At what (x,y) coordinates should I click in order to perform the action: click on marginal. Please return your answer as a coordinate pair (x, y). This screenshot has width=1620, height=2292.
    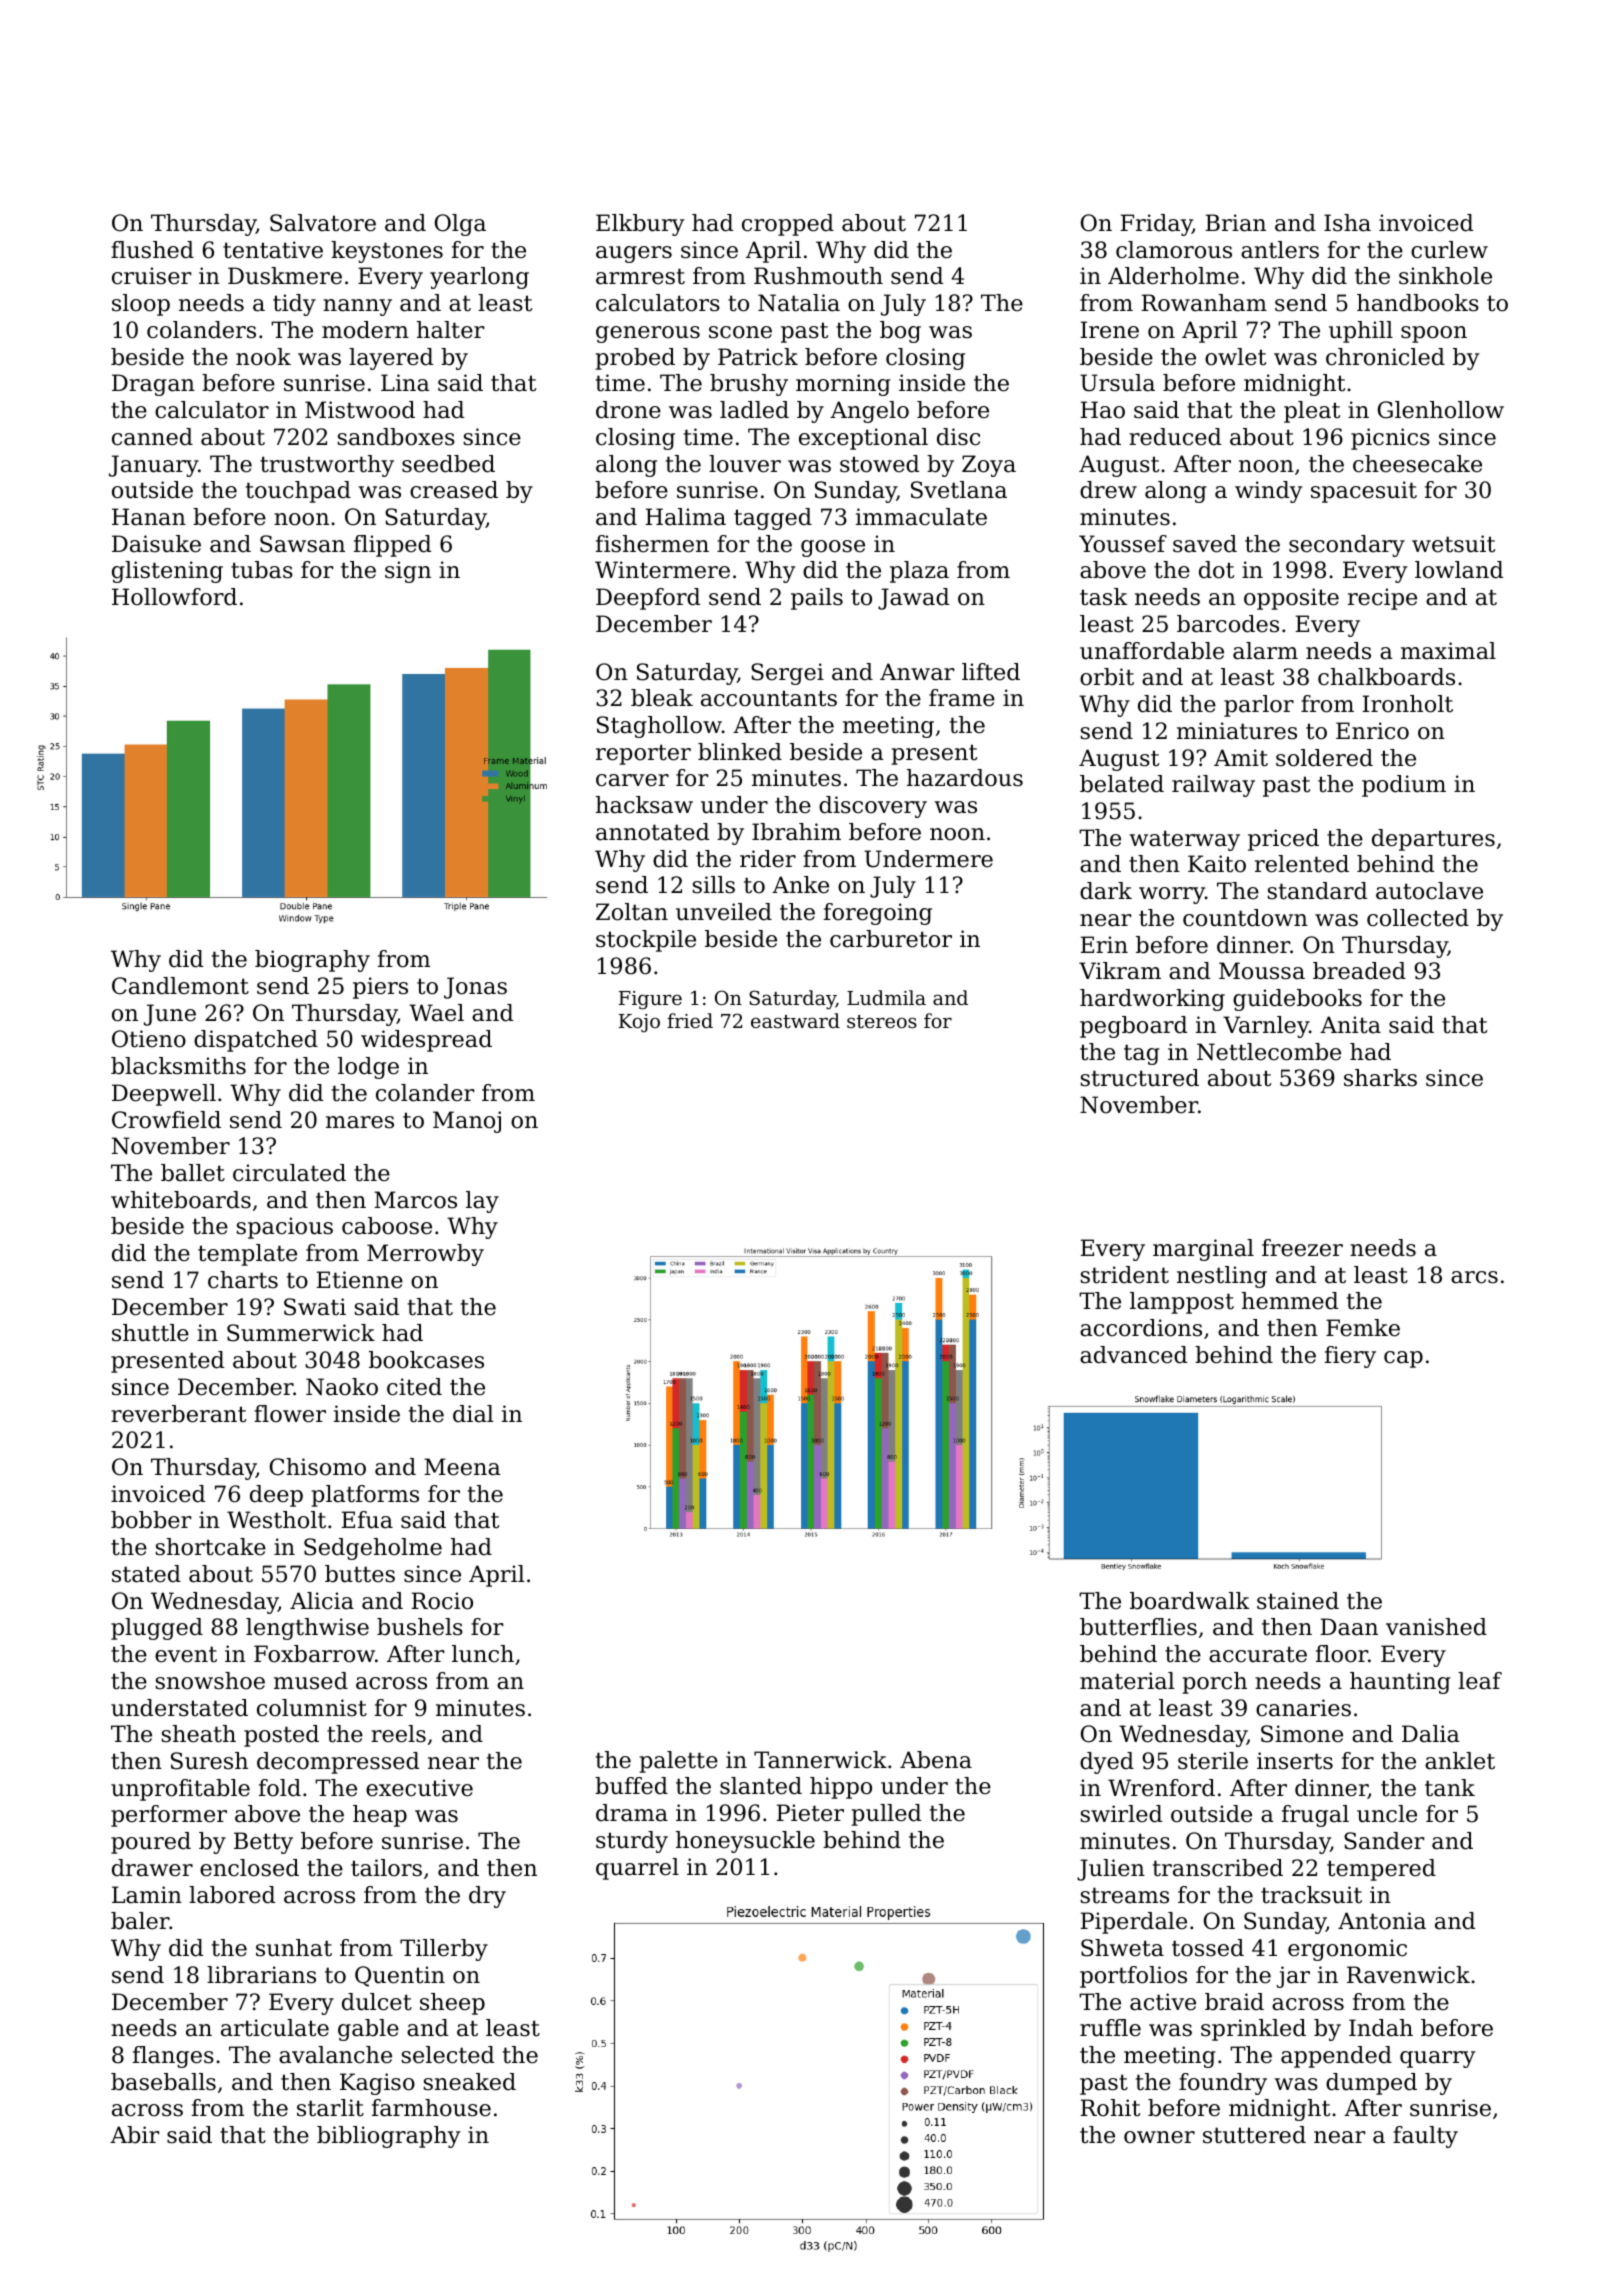
    Looking at the image, I should click on (1203, 1250).
